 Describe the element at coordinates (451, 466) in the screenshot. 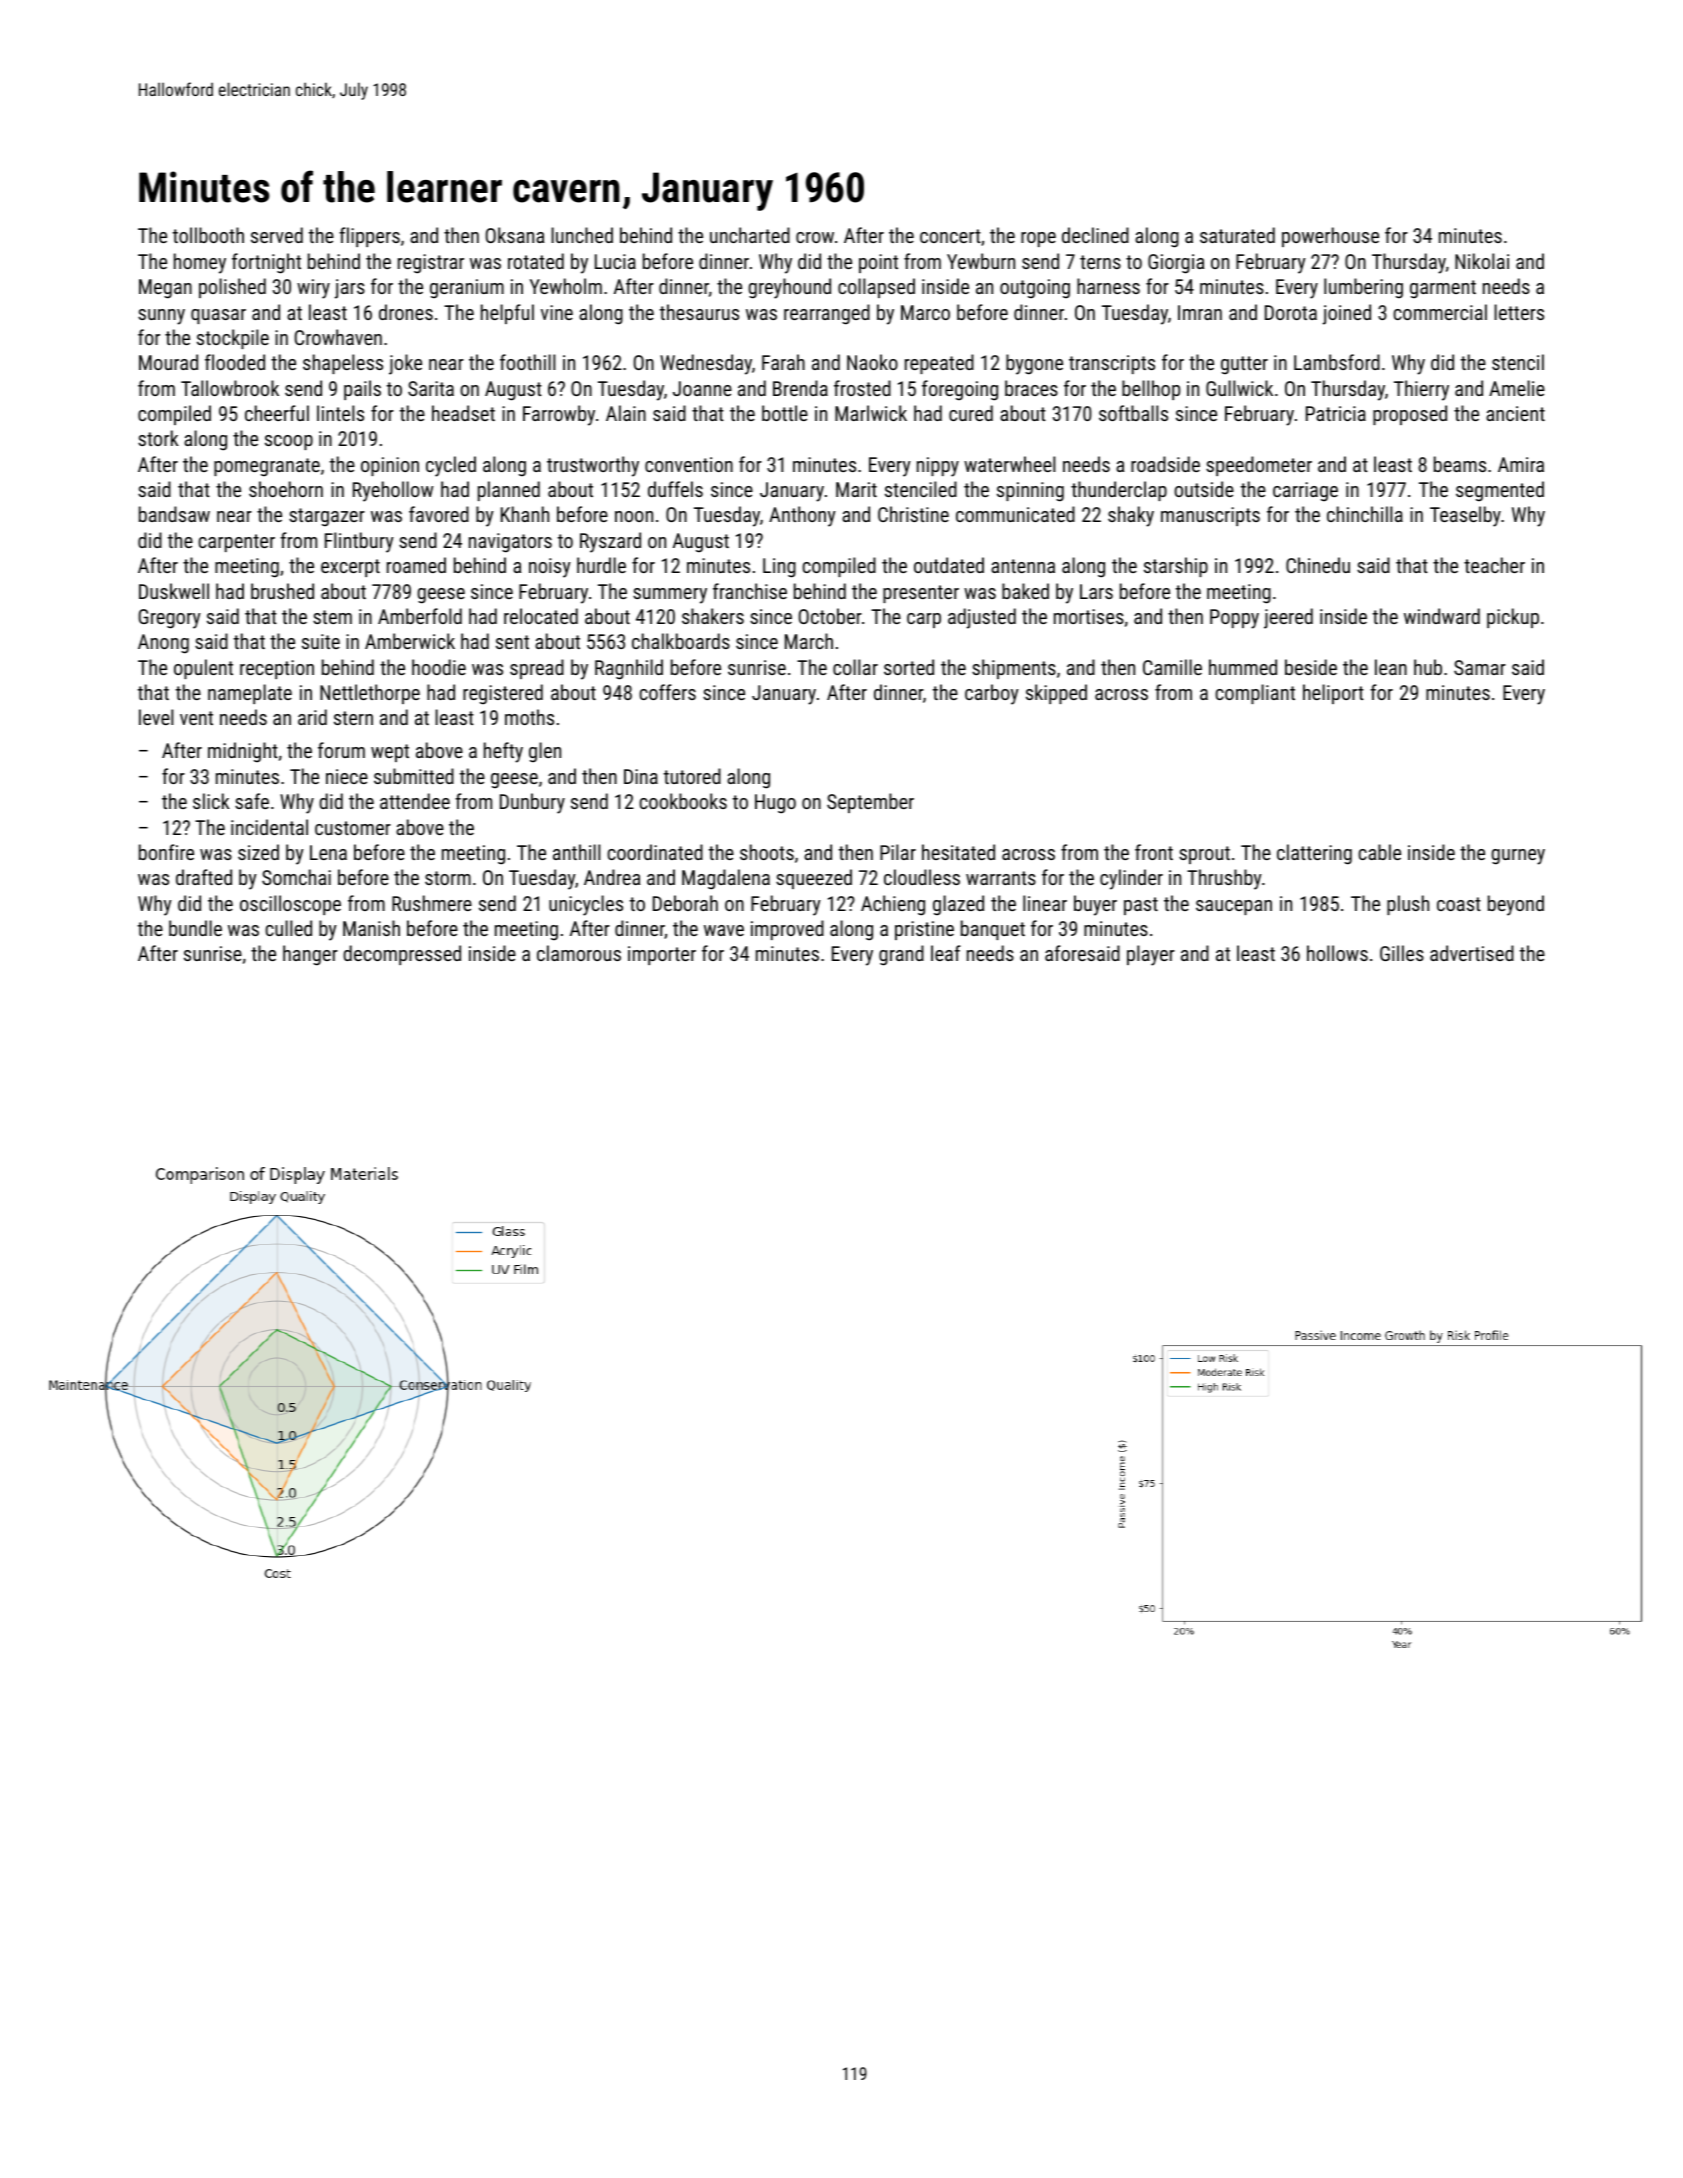

I see `cycled` at that location.
